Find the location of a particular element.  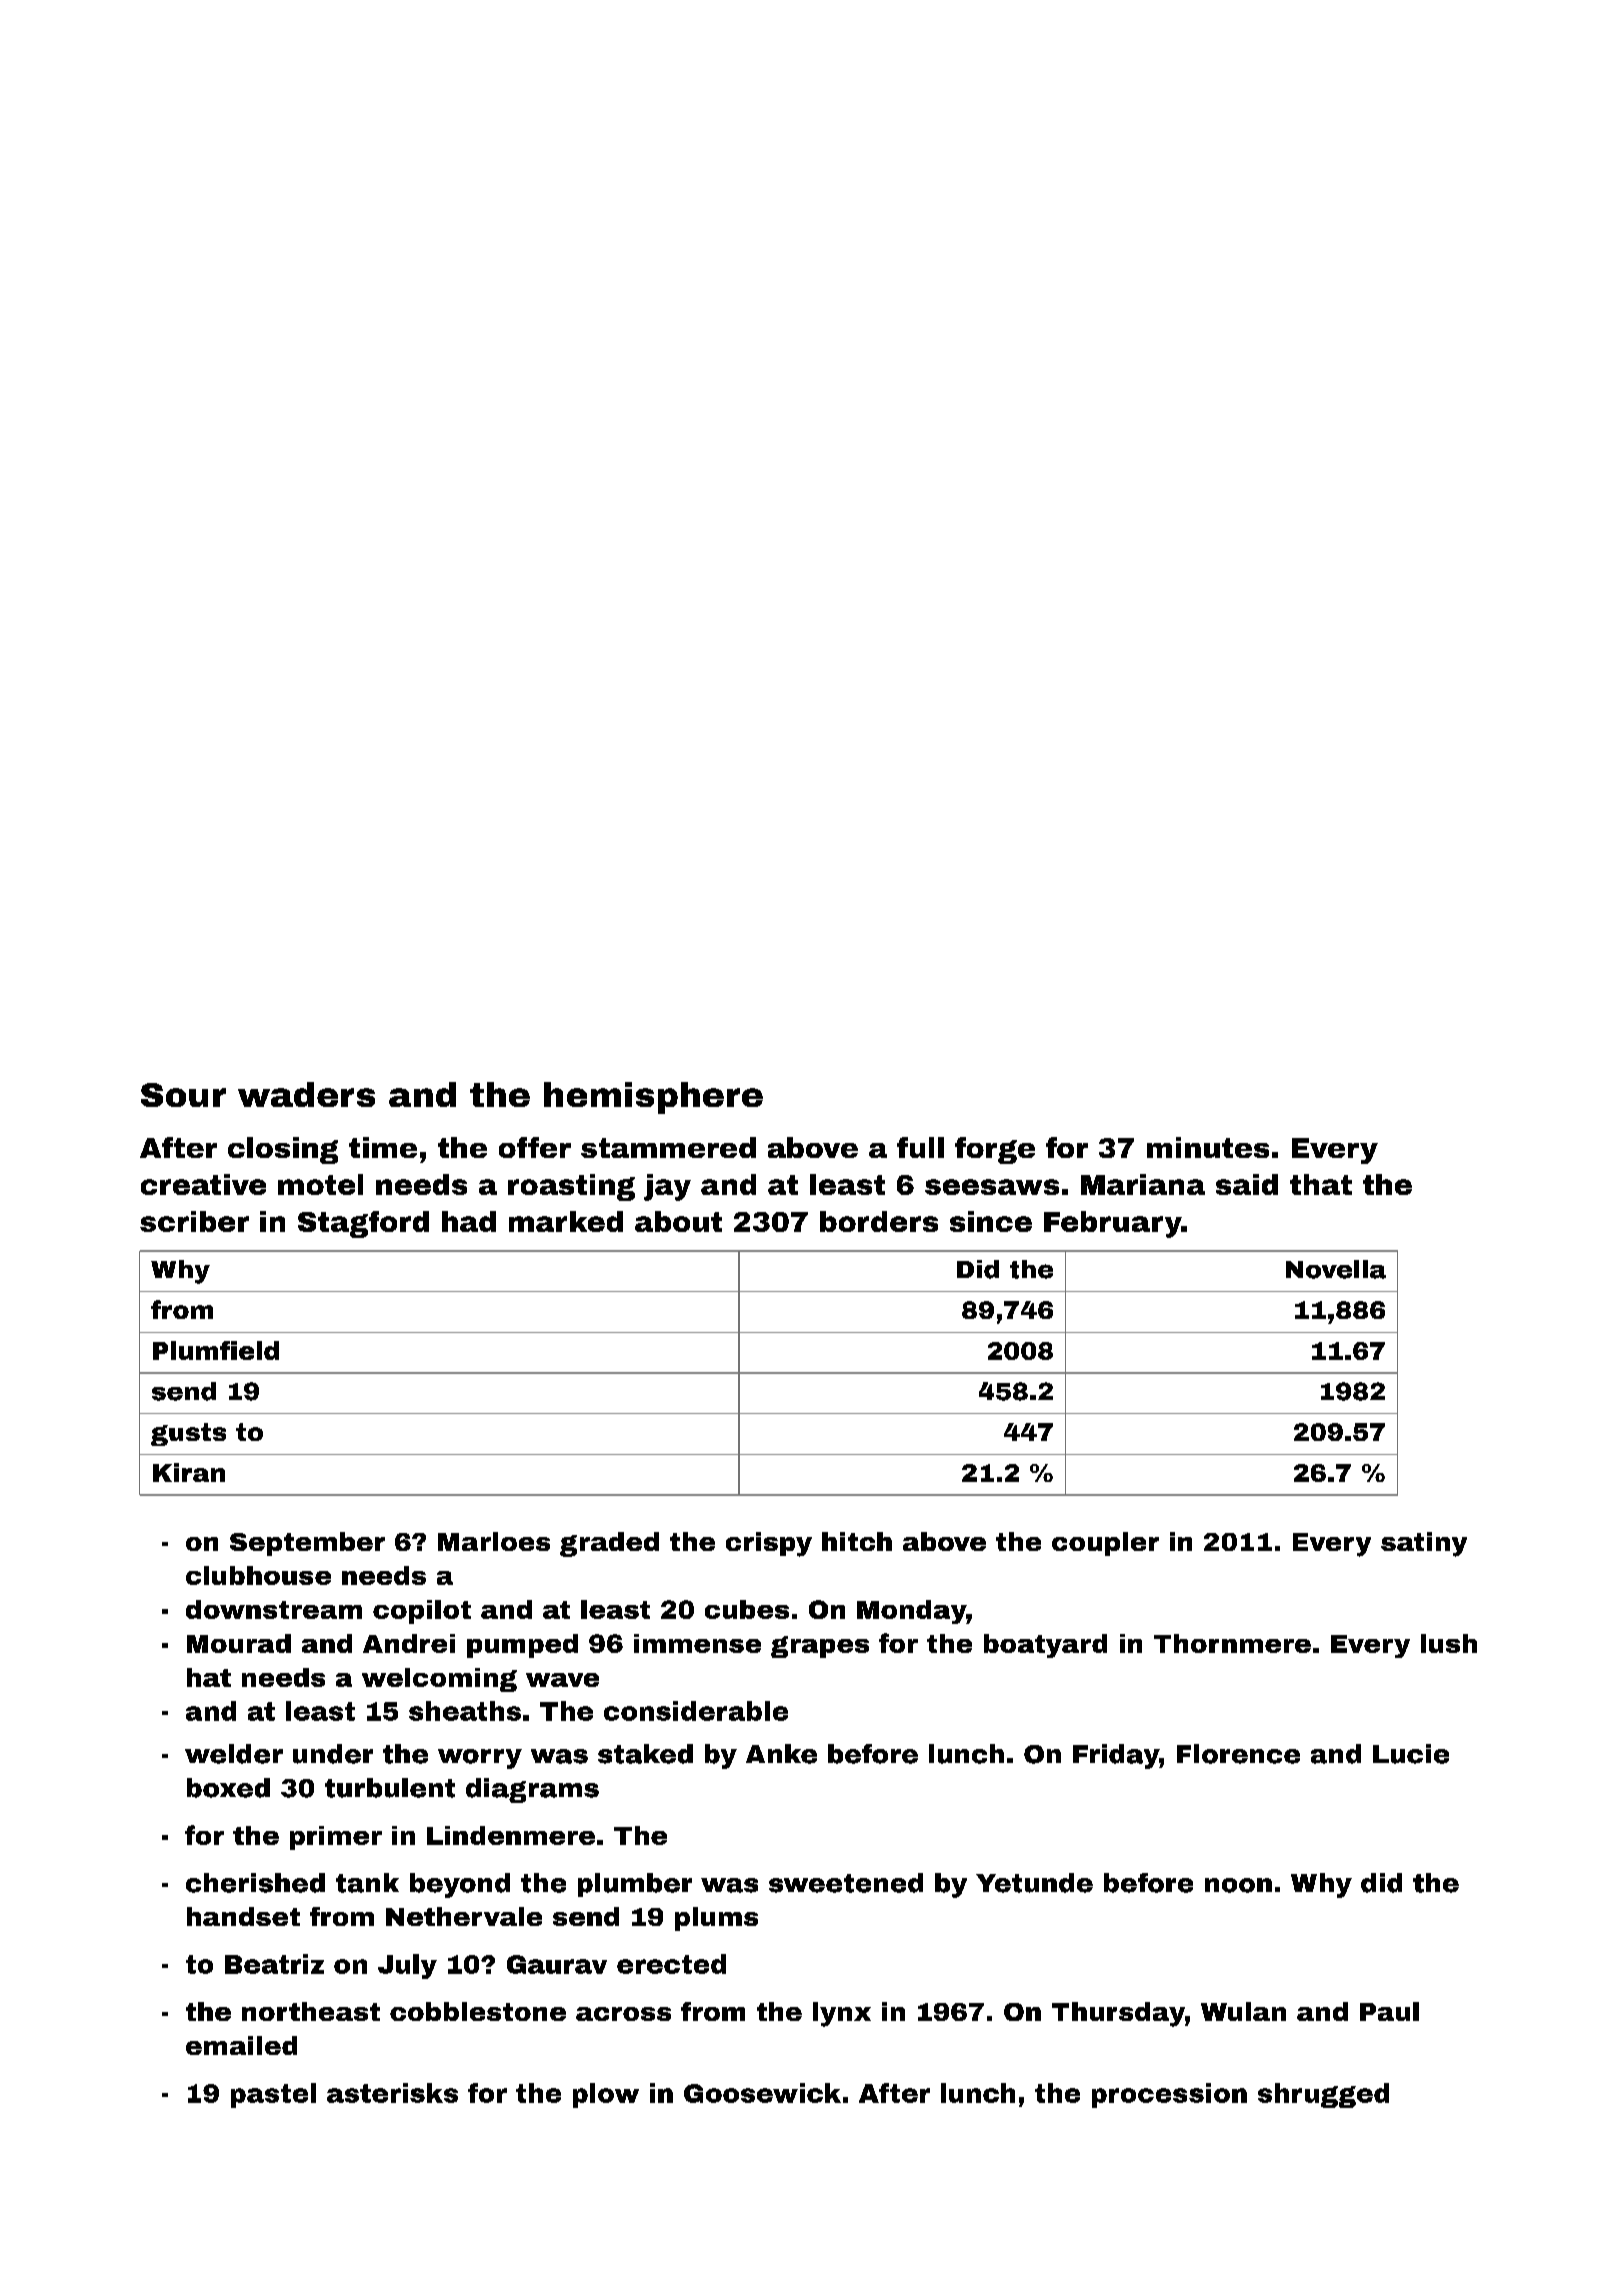

that is located at coordinates (1321, 1184).
